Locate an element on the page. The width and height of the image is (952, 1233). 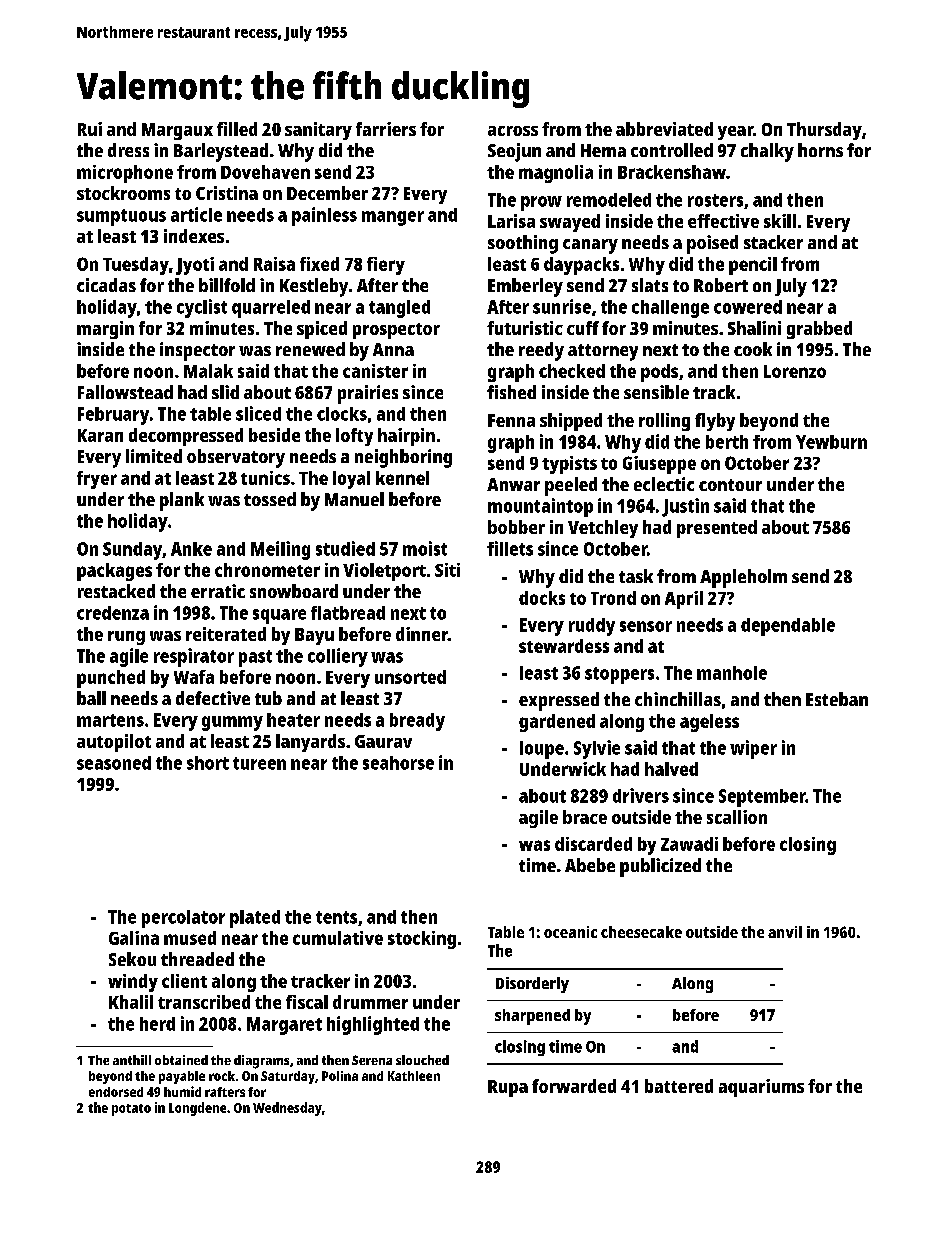
stoppers is located at coordinates (619, 675).
